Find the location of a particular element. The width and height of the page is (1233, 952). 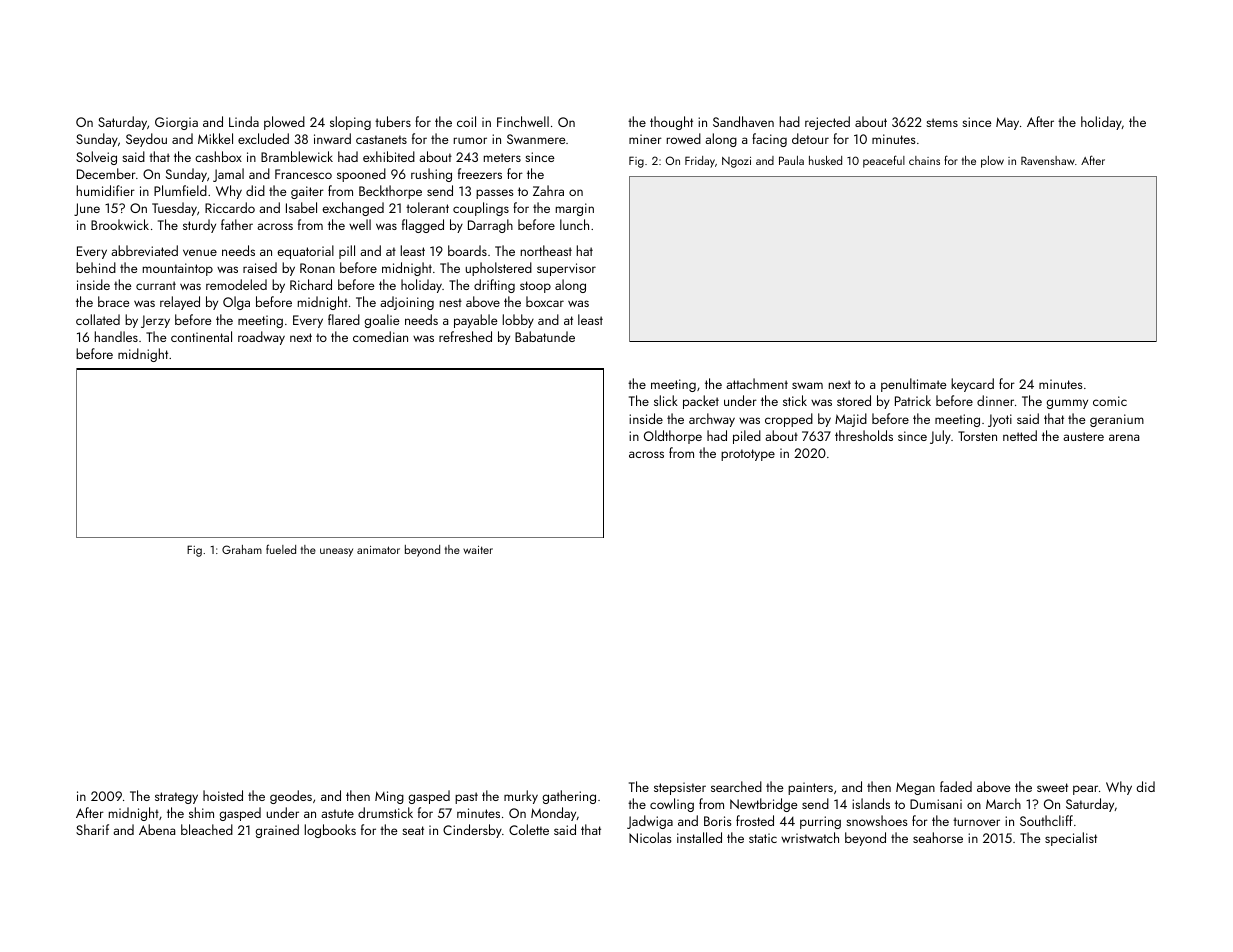

sloping is located at coordinates (350, 123).
